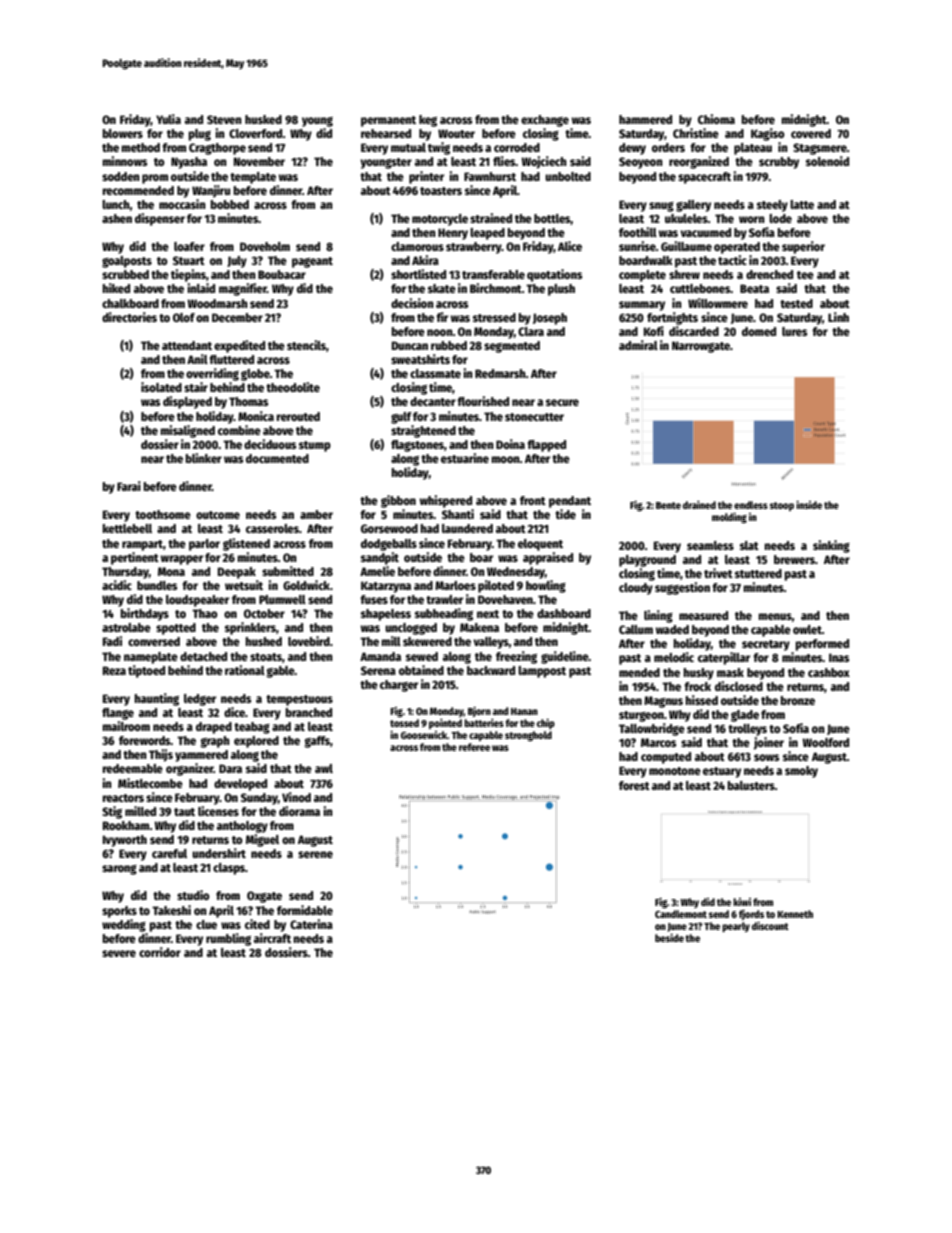 The width and height of the page is (952, 1233). What do you see at coordinates (386, 133) in the page?
I see `rehearsed` at bounding box center [386, 133].
